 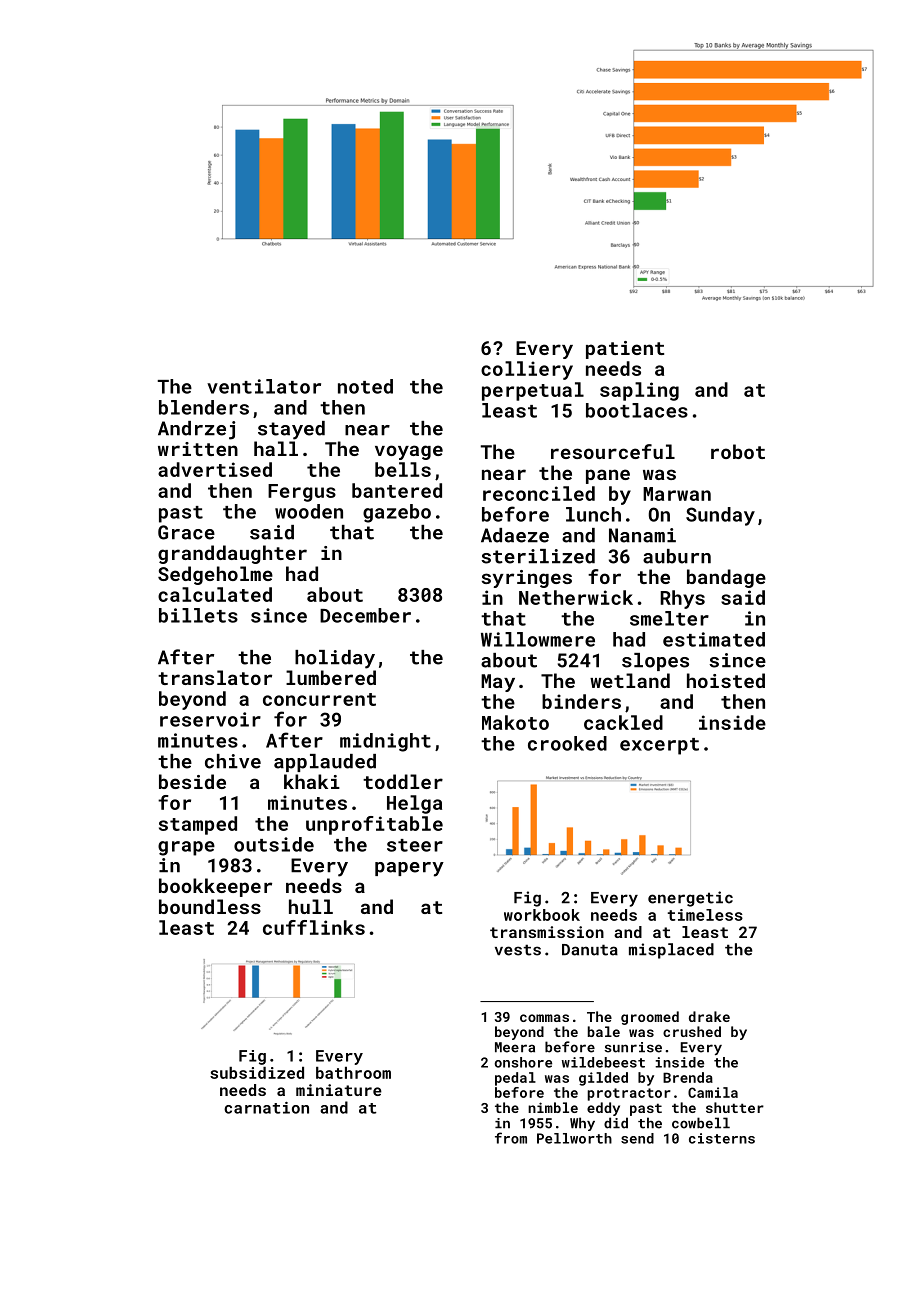 What do you see at coordinates (215, 677) in the image?
I see `translator` at bounding box center [215, 677].
